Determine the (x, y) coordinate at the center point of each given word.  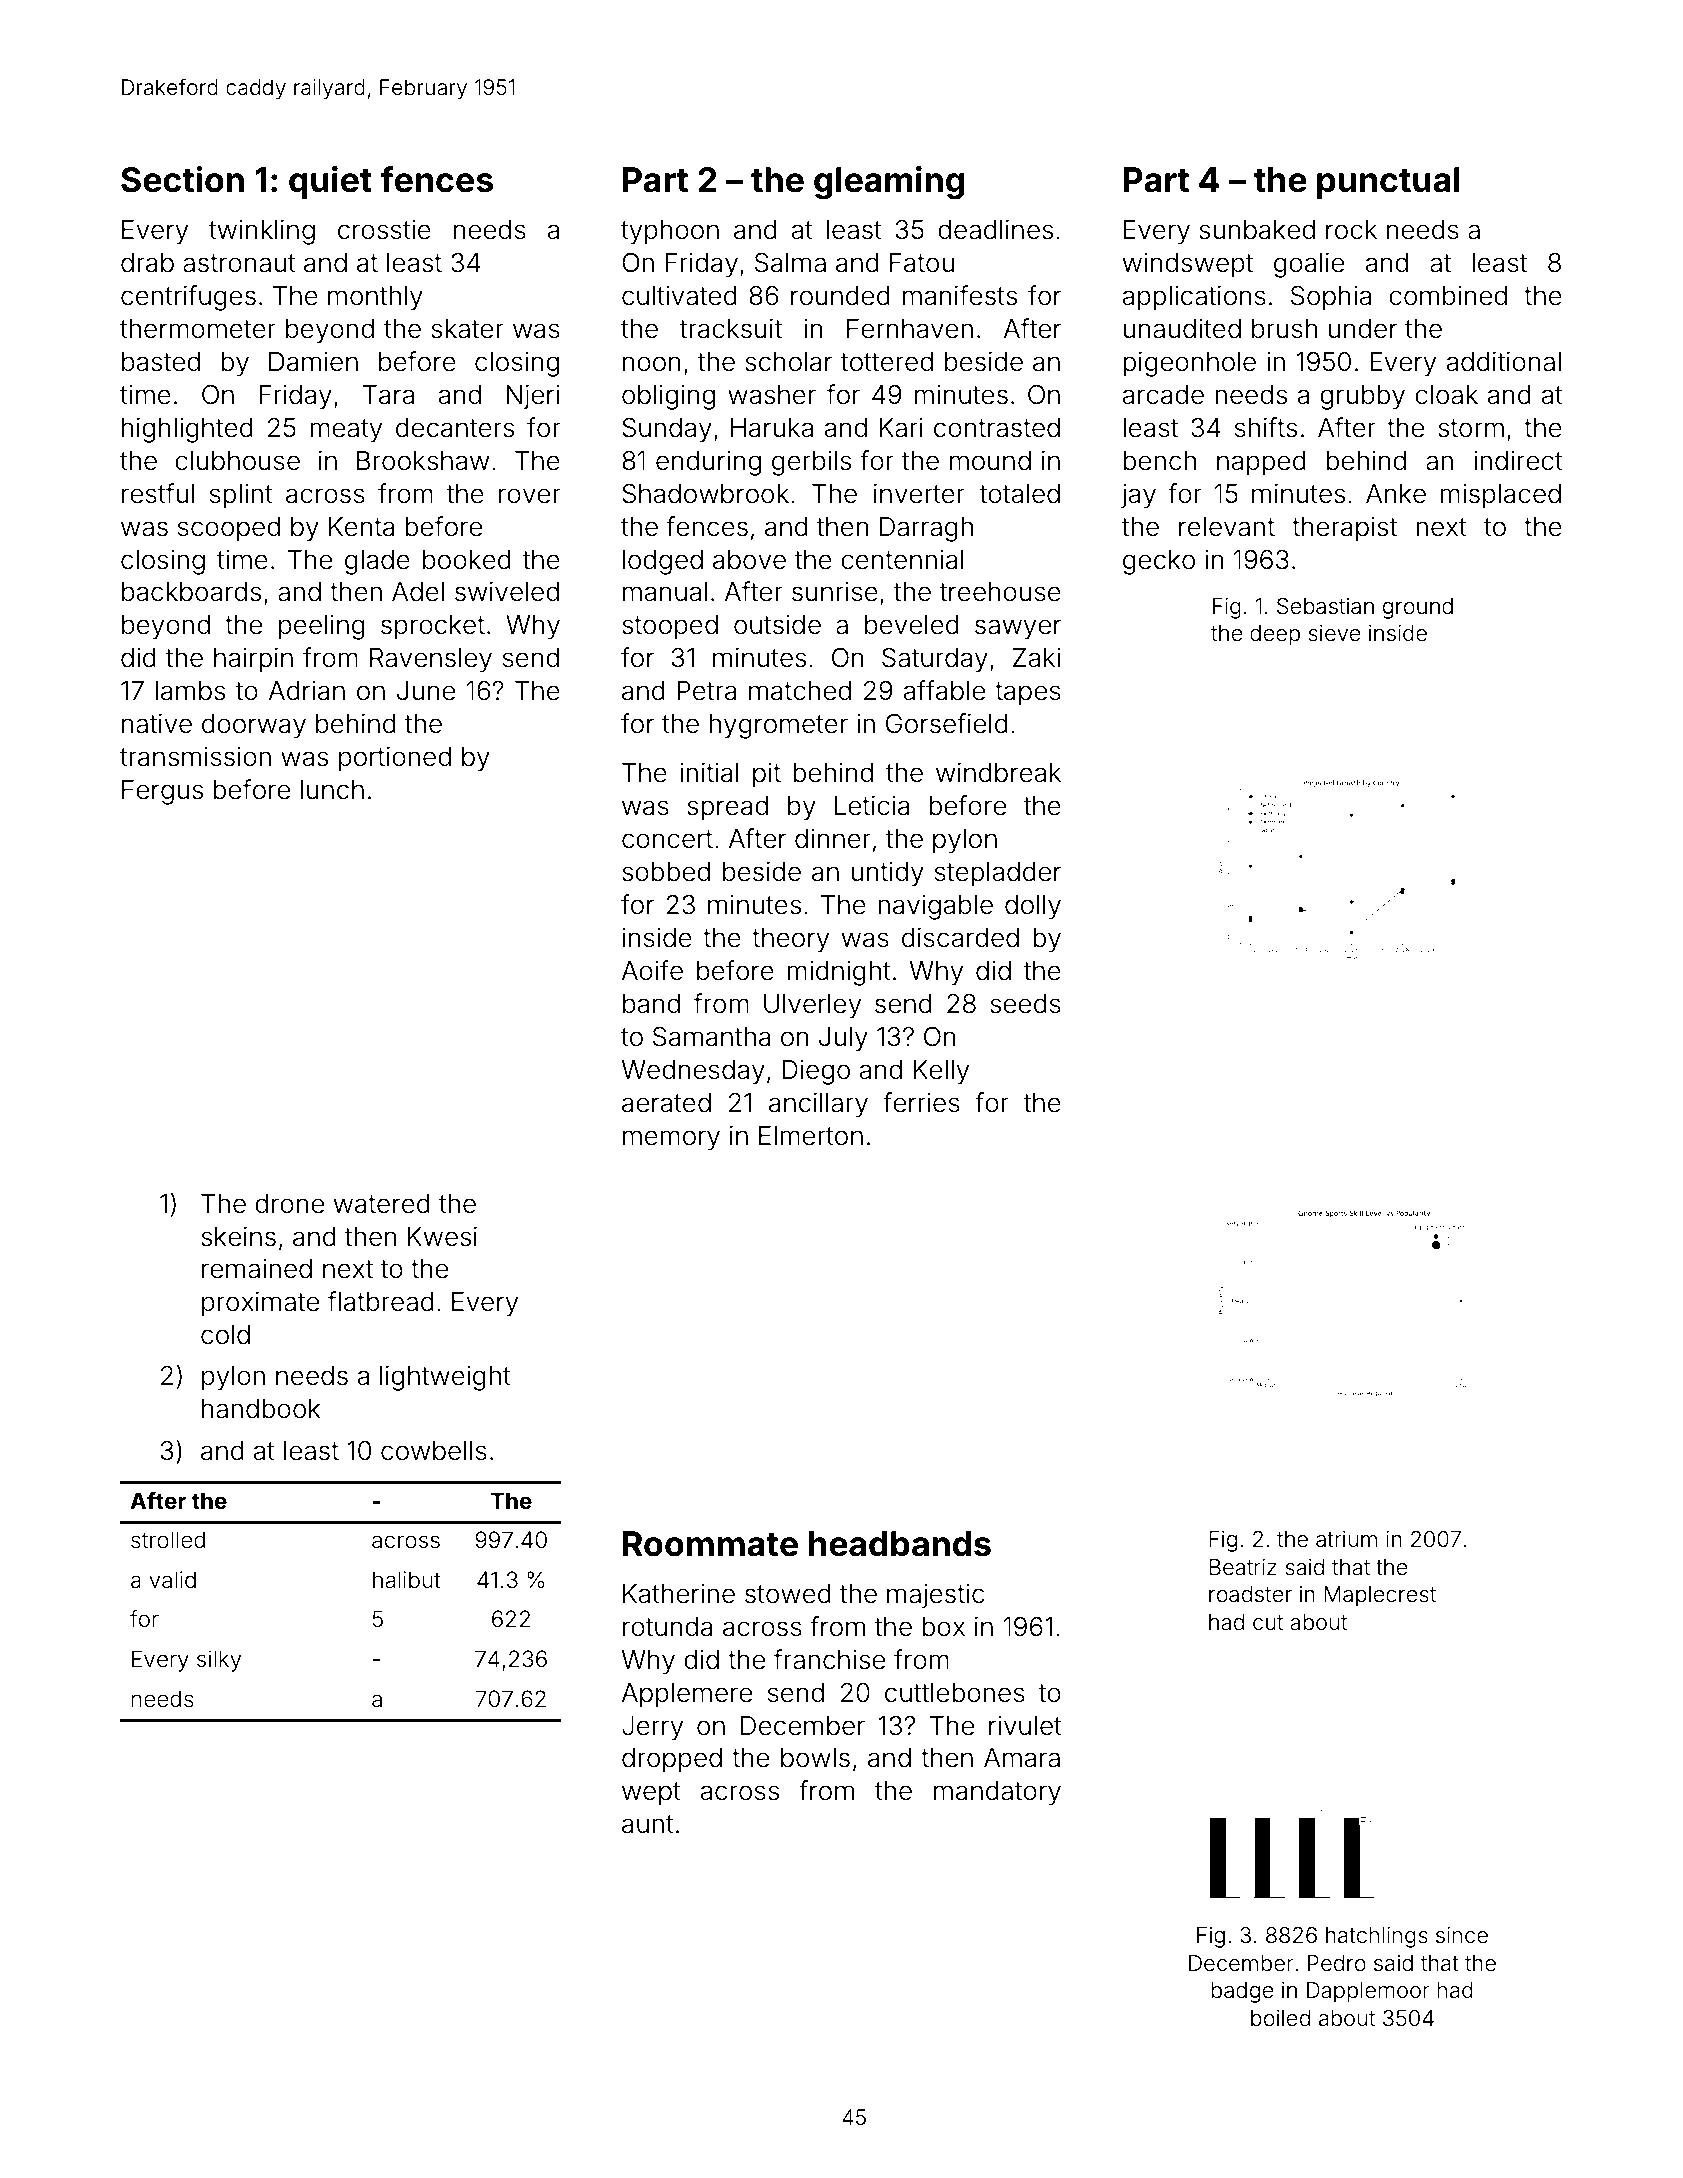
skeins (238, 1236)
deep (1275, 635)
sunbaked (1257, 230)
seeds (1025, 1004)
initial (709, 772)
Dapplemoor (1368, 1992)
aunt (647, 1824)
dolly (1033, 907)
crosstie (384, 229)
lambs (190, 691)
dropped (672, 1760)
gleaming (889, 183)
